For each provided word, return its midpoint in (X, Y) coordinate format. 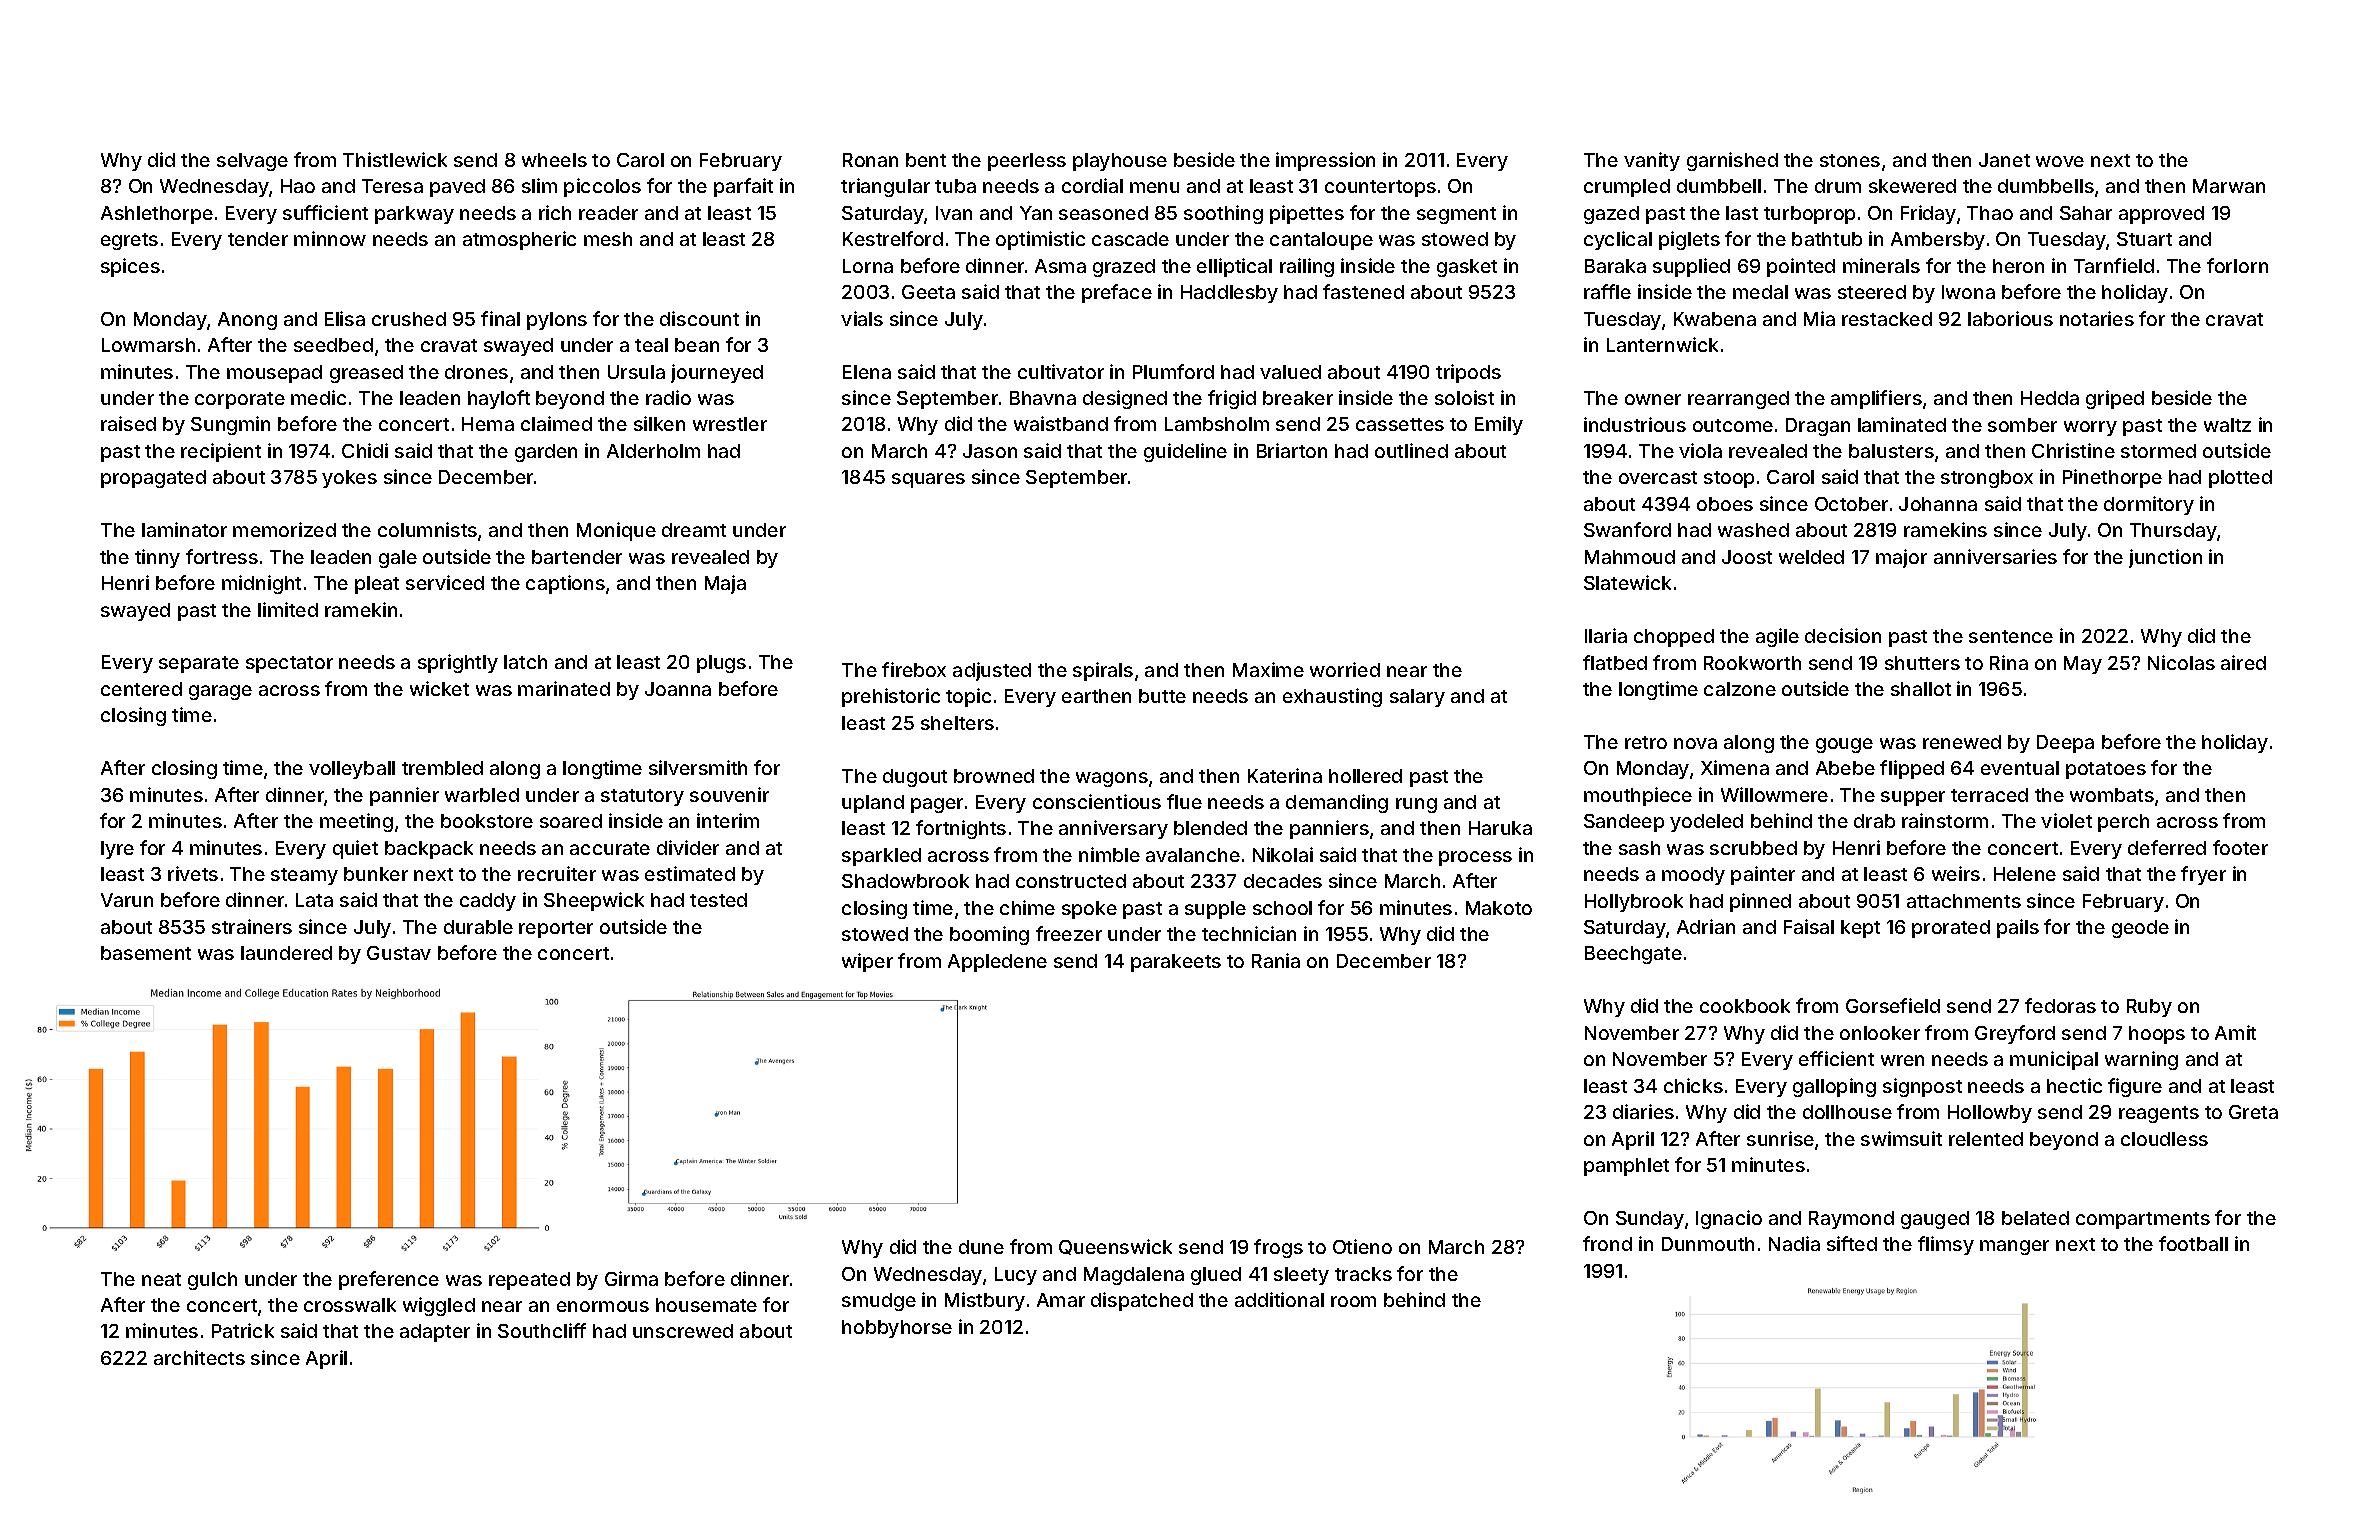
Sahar (2086, 213)
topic (968, 697)
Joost (1747, 557)
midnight (261, 584)
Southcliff (542, 1330)
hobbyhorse (897, 1329)
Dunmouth (1708, 1244)
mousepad (274, 374)
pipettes (1307, 214)
